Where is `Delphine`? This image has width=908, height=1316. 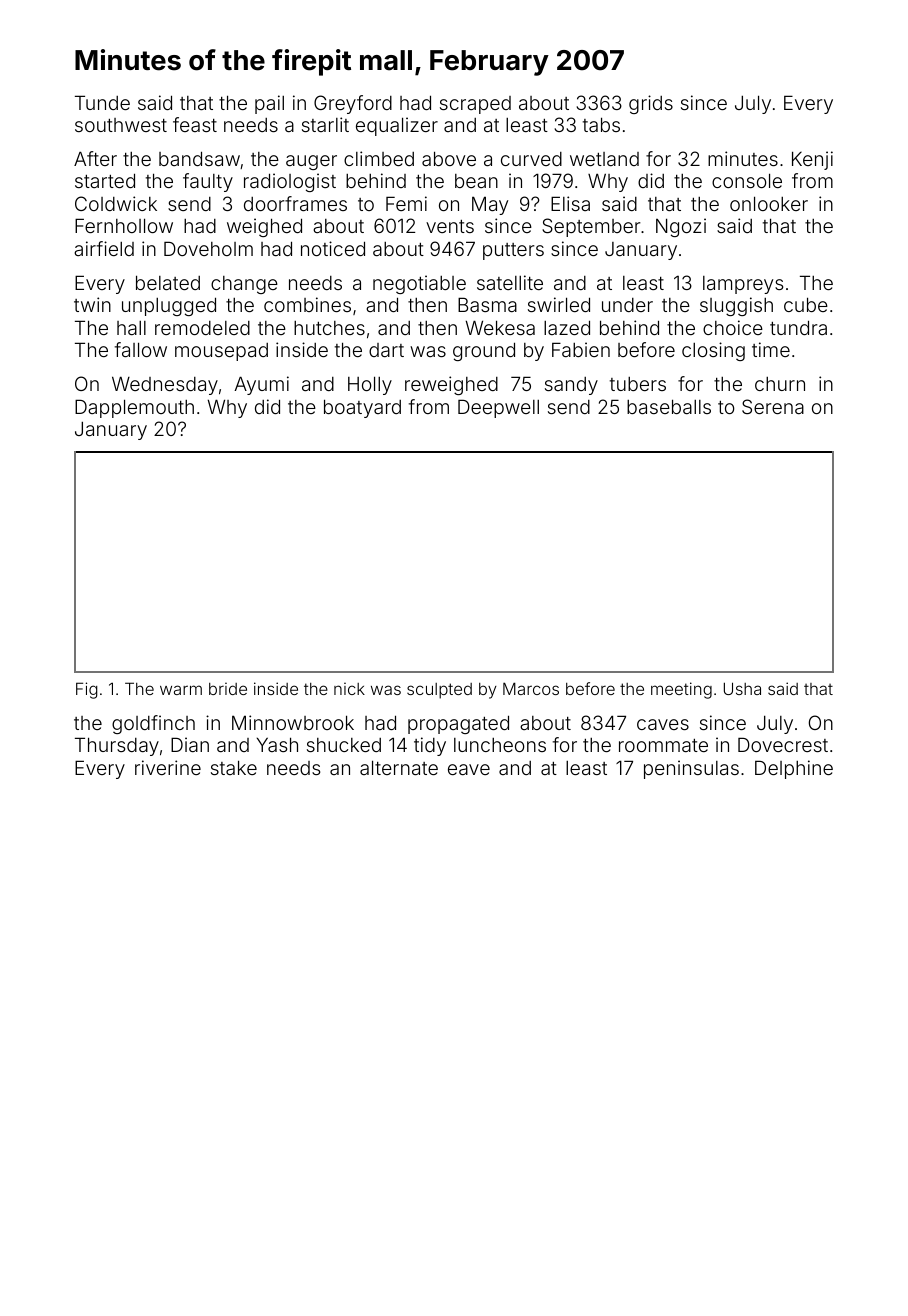 Delphine is located at coordinates (794, 769).
